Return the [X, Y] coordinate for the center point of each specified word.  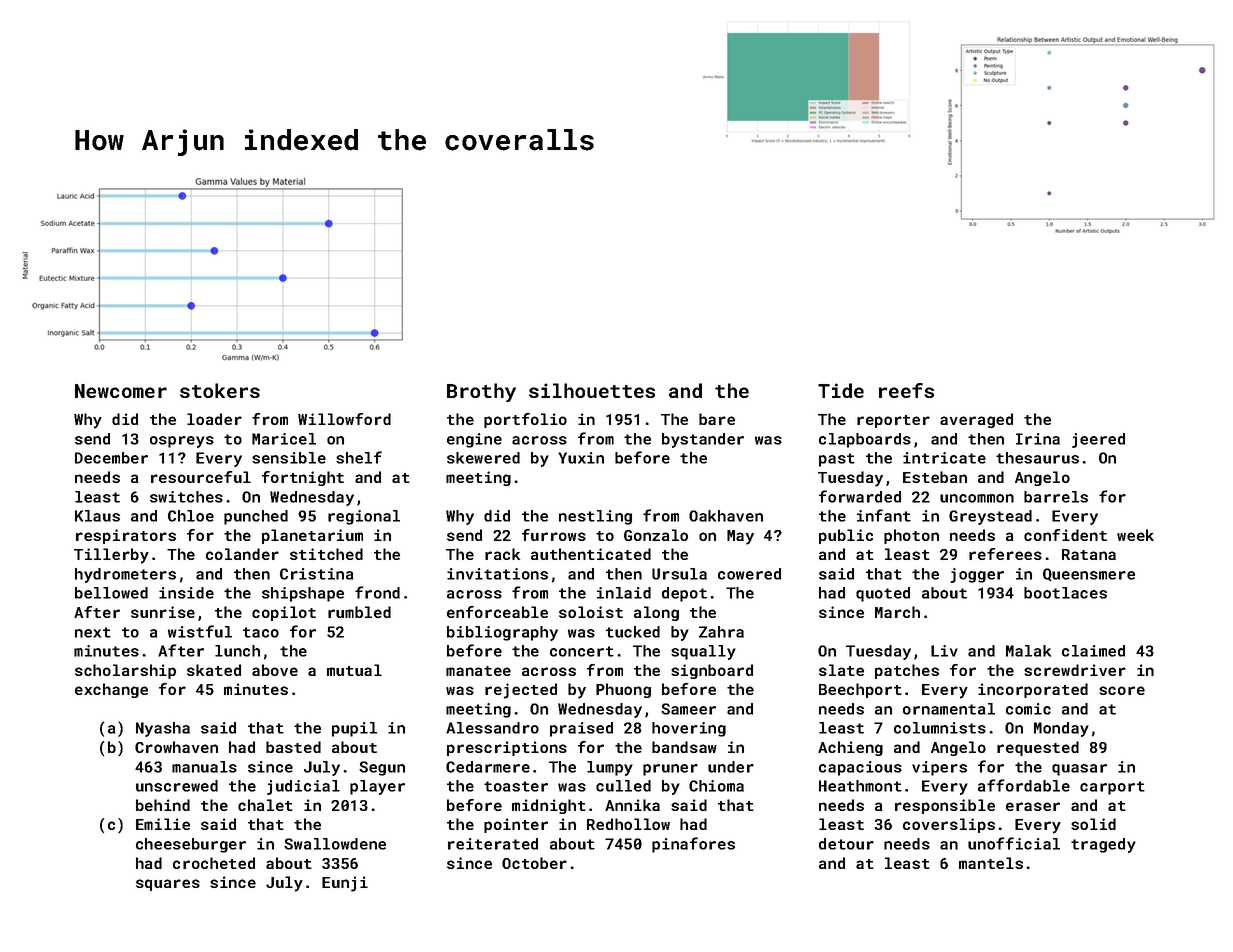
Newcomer [121, 391]
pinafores [693, 845]
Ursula [679, 574]
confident [1065, 535]
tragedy [1103, 845]
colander [242, 554]
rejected [521, 691]
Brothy [481, 392]
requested [1038, 748]
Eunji [345, 884]
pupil [354, 729]
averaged [976, 420]
